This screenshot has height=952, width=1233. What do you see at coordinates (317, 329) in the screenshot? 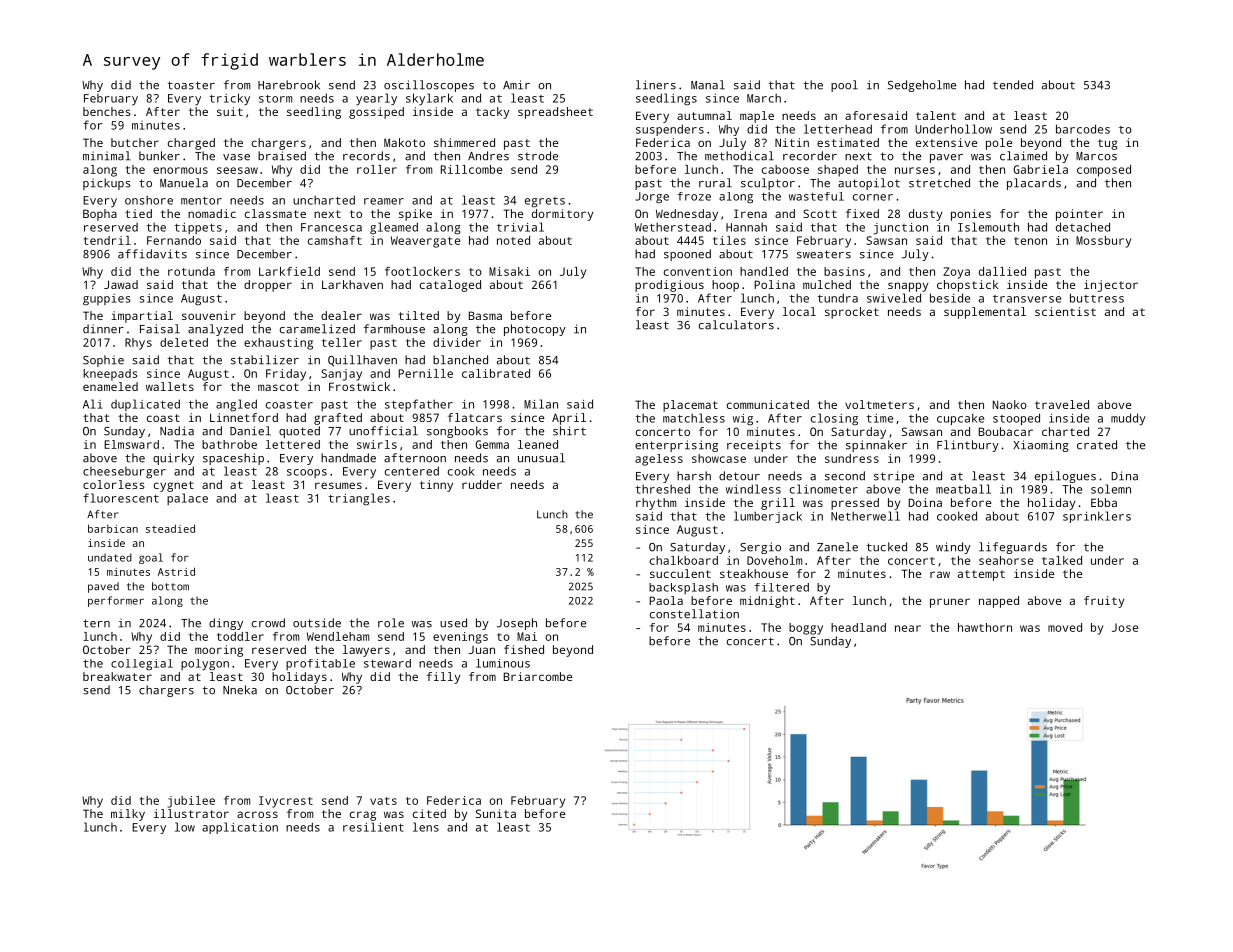
I see `caramelized` at bounding box center [317, 329].
